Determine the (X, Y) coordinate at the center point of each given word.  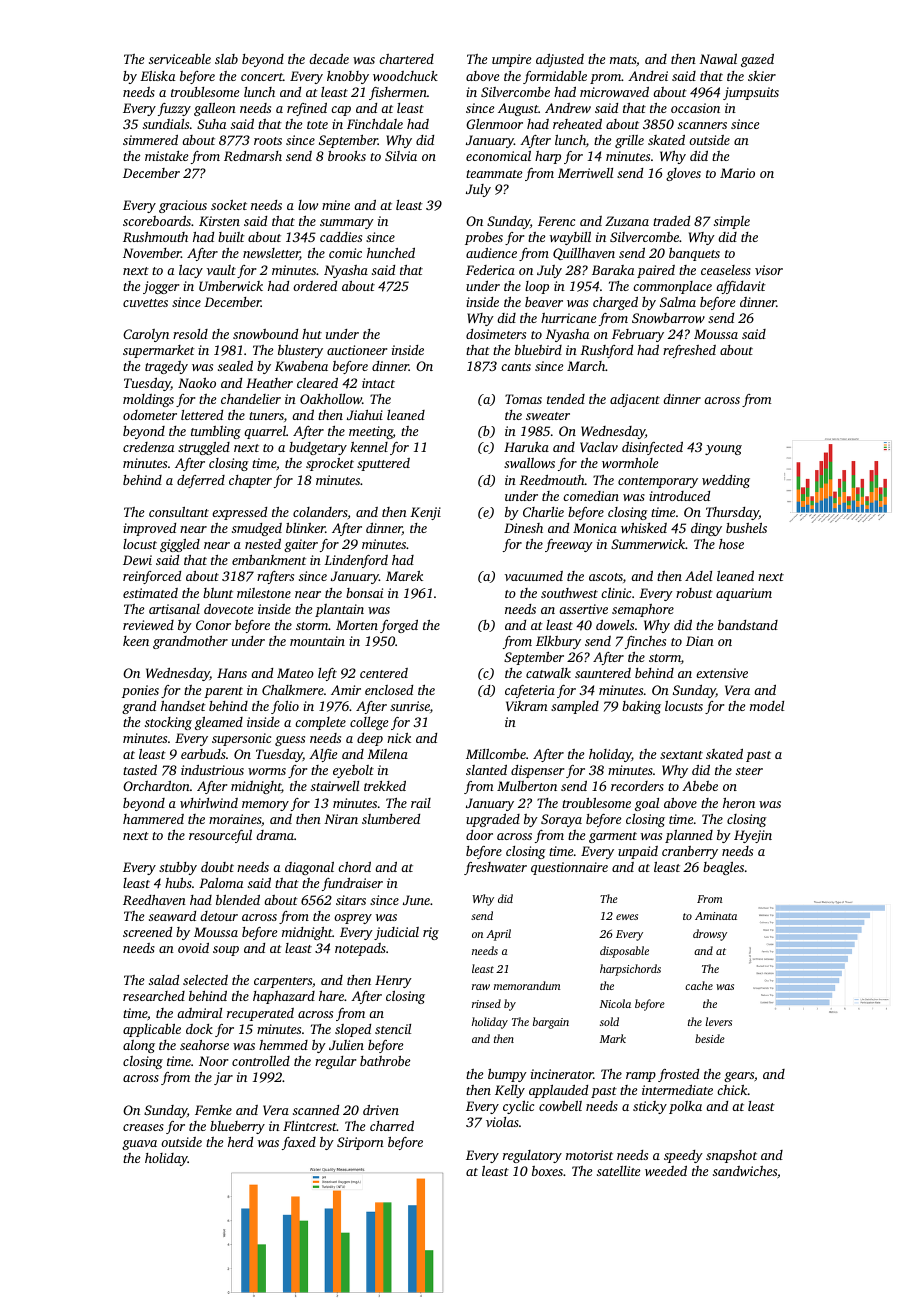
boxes (547, 1171)
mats (623, 60)
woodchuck (405, 76)
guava (139, 1145)
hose (731, 544)
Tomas (523, 399)
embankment (269, 560)
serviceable (180, 59)
